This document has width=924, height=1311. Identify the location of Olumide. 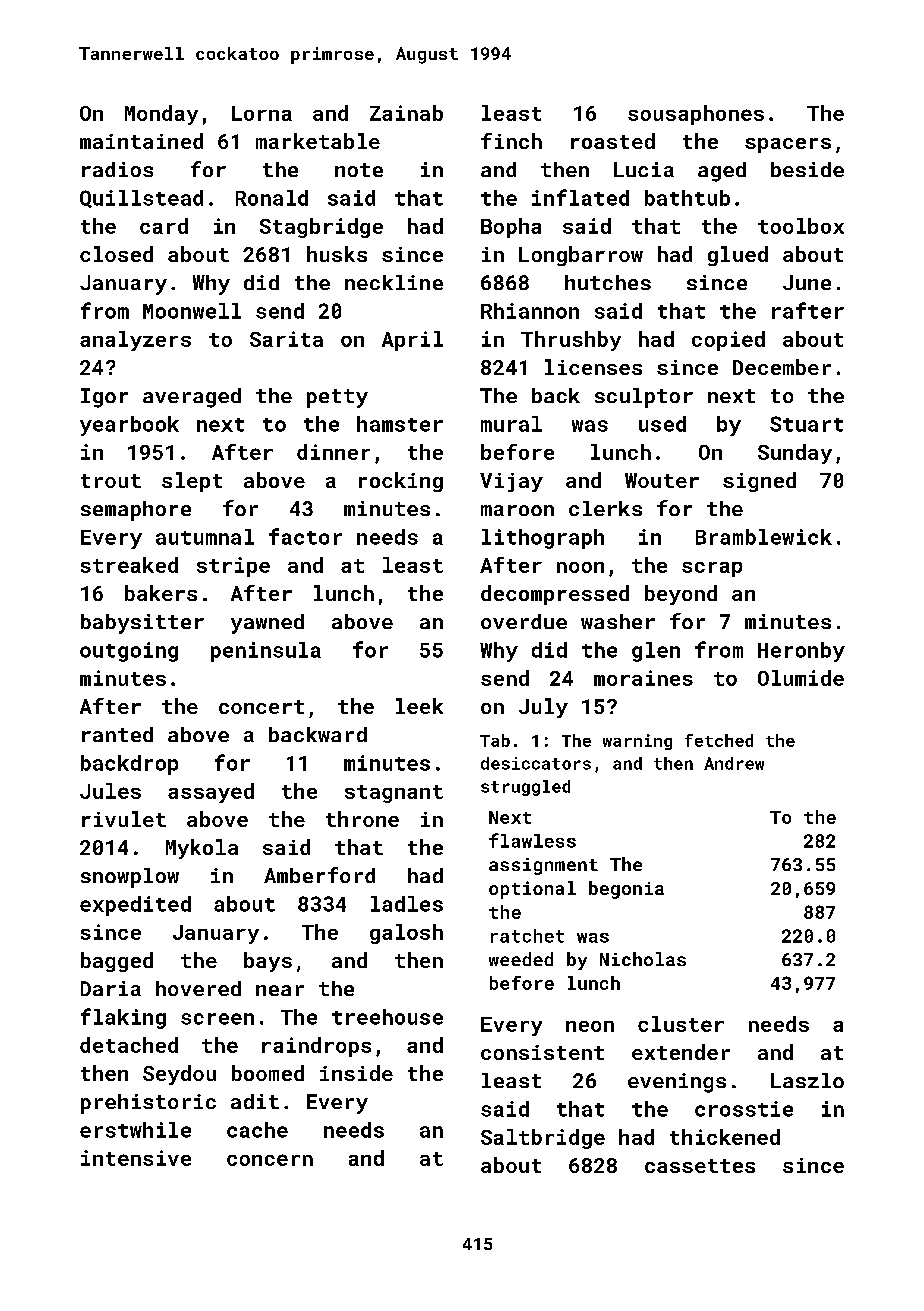
(801, 678).
